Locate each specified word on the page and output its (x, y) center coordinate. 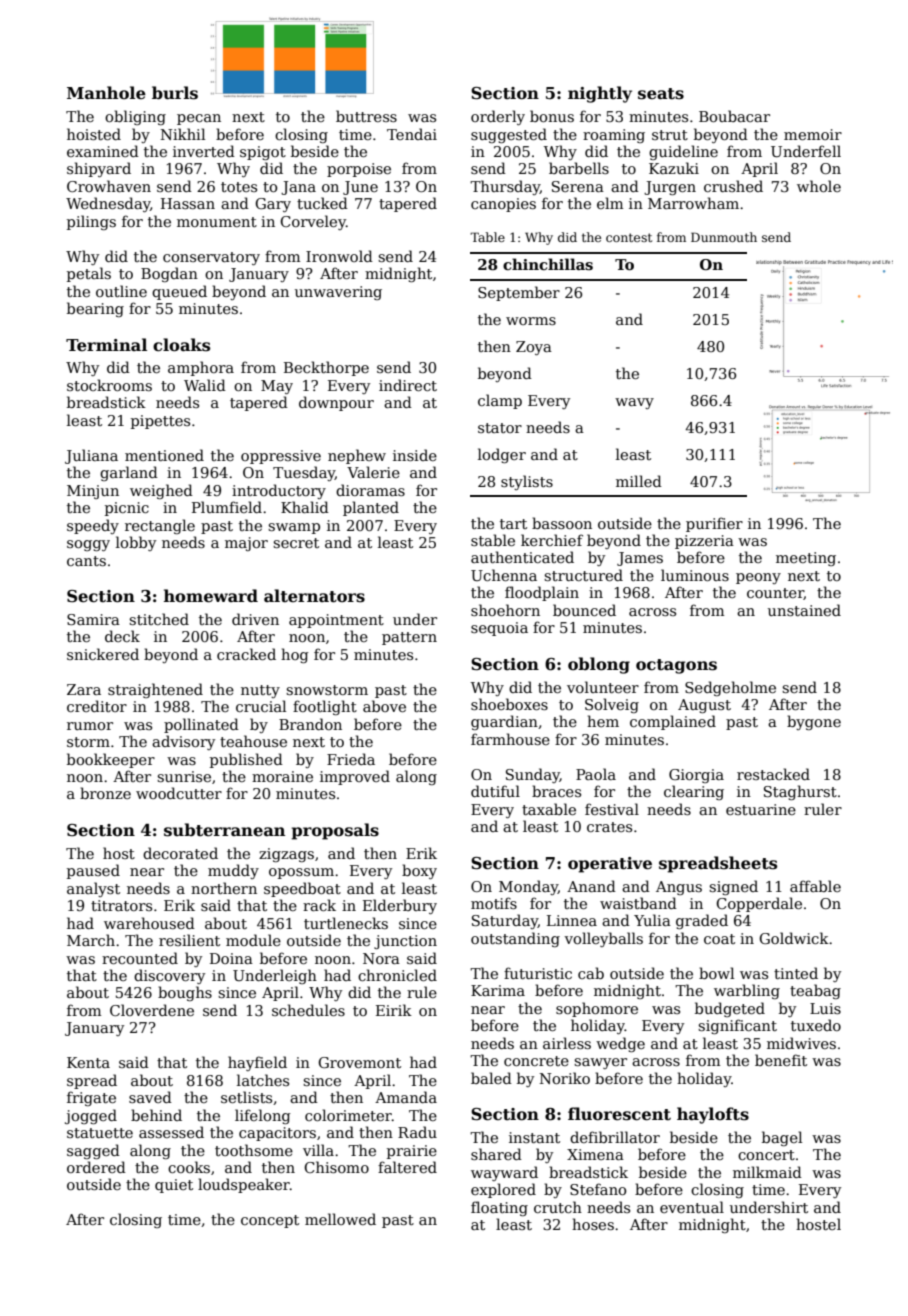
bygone (814, 722)
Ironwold (339, 256)
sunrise (184, 776)
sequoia (499, 629)
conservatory (211, 258)
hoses (593, 1224)
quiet (174, 1186)
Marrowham (693, 203)
